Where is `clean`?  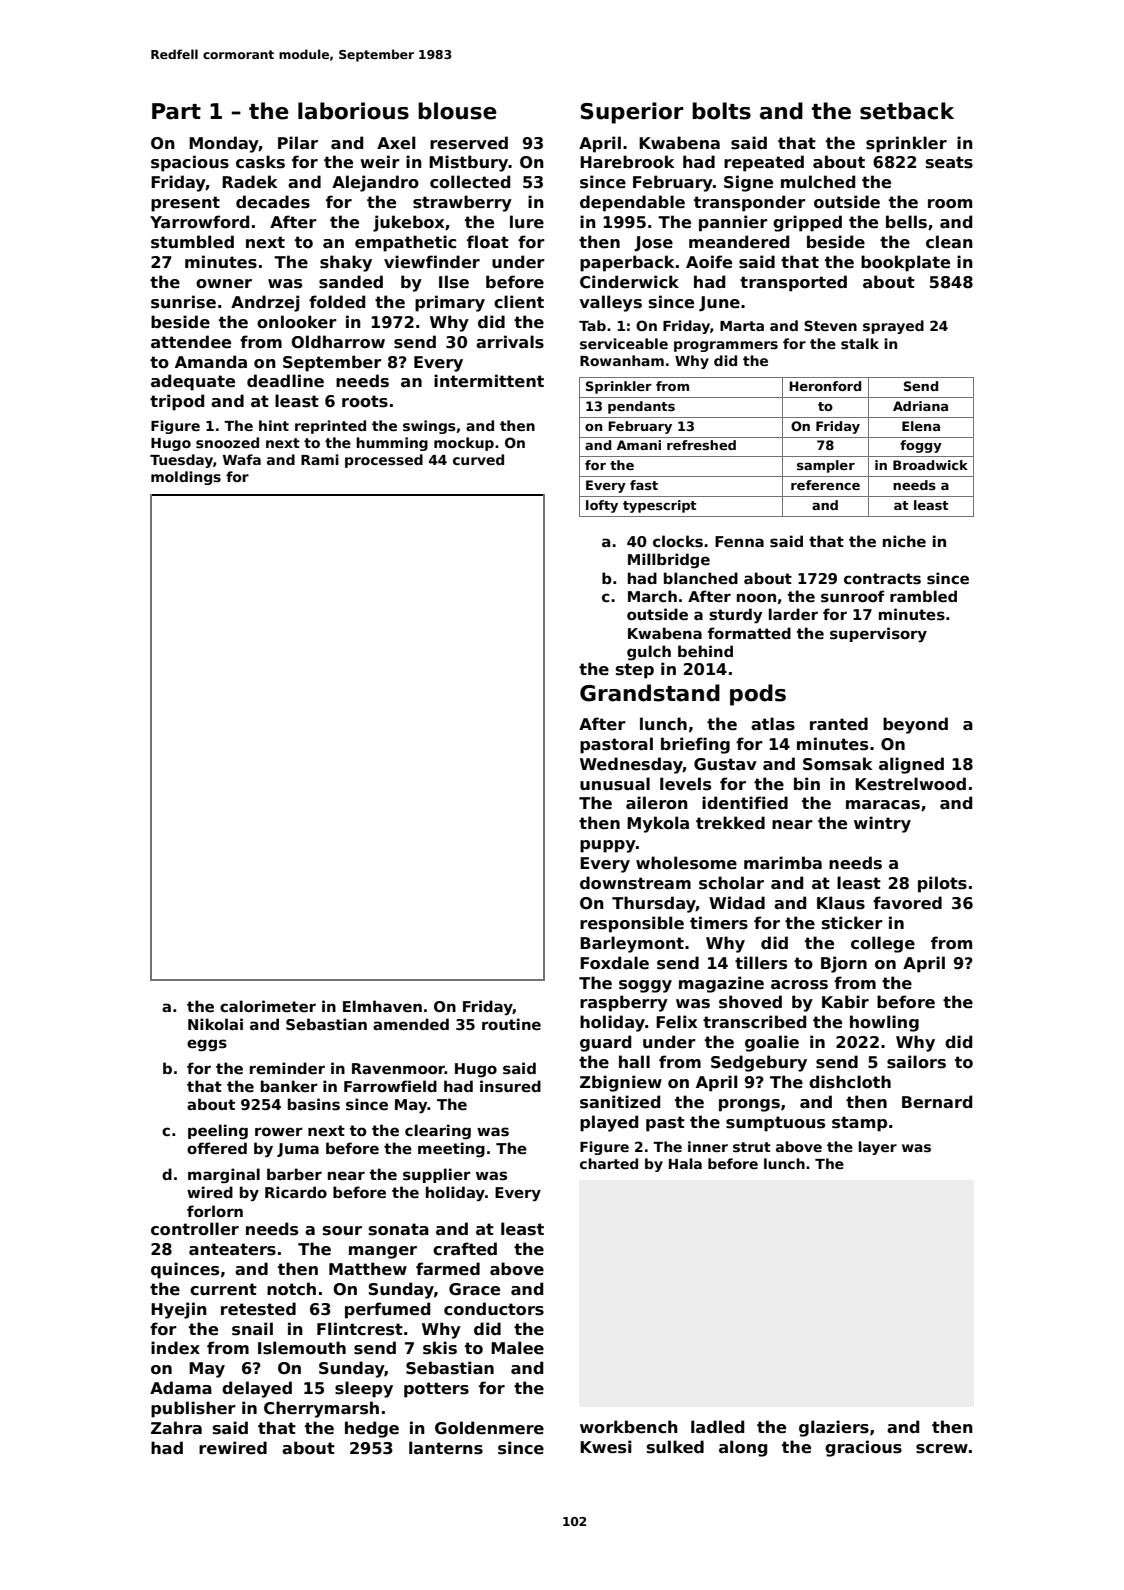 clean is located at coordinates (949, 241).
